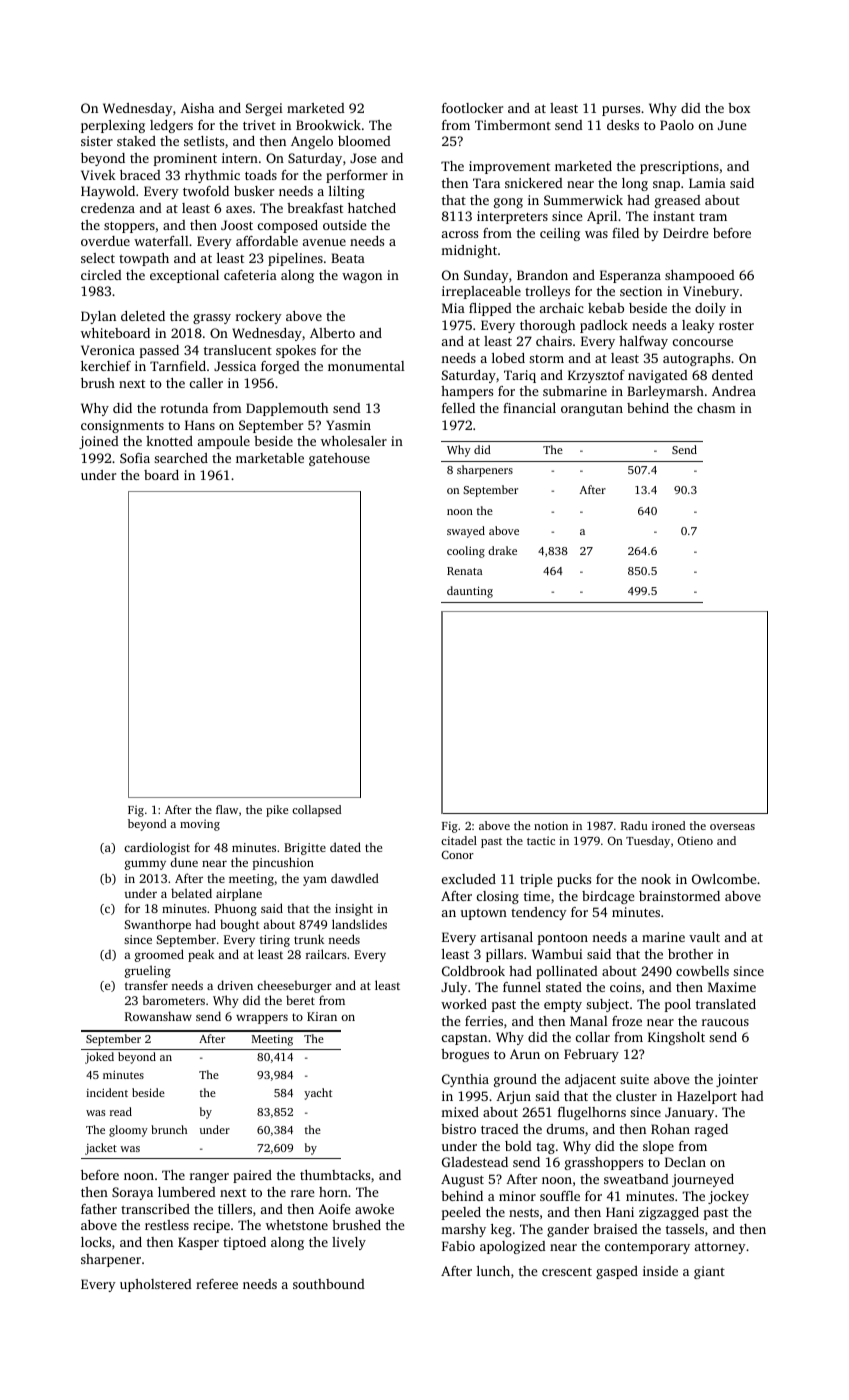 The width and height of the page is (849, 1400). What do you see at coordinates (156, 1285) in the page?
I see `upholstered` at bounding box center [156, 1285].
